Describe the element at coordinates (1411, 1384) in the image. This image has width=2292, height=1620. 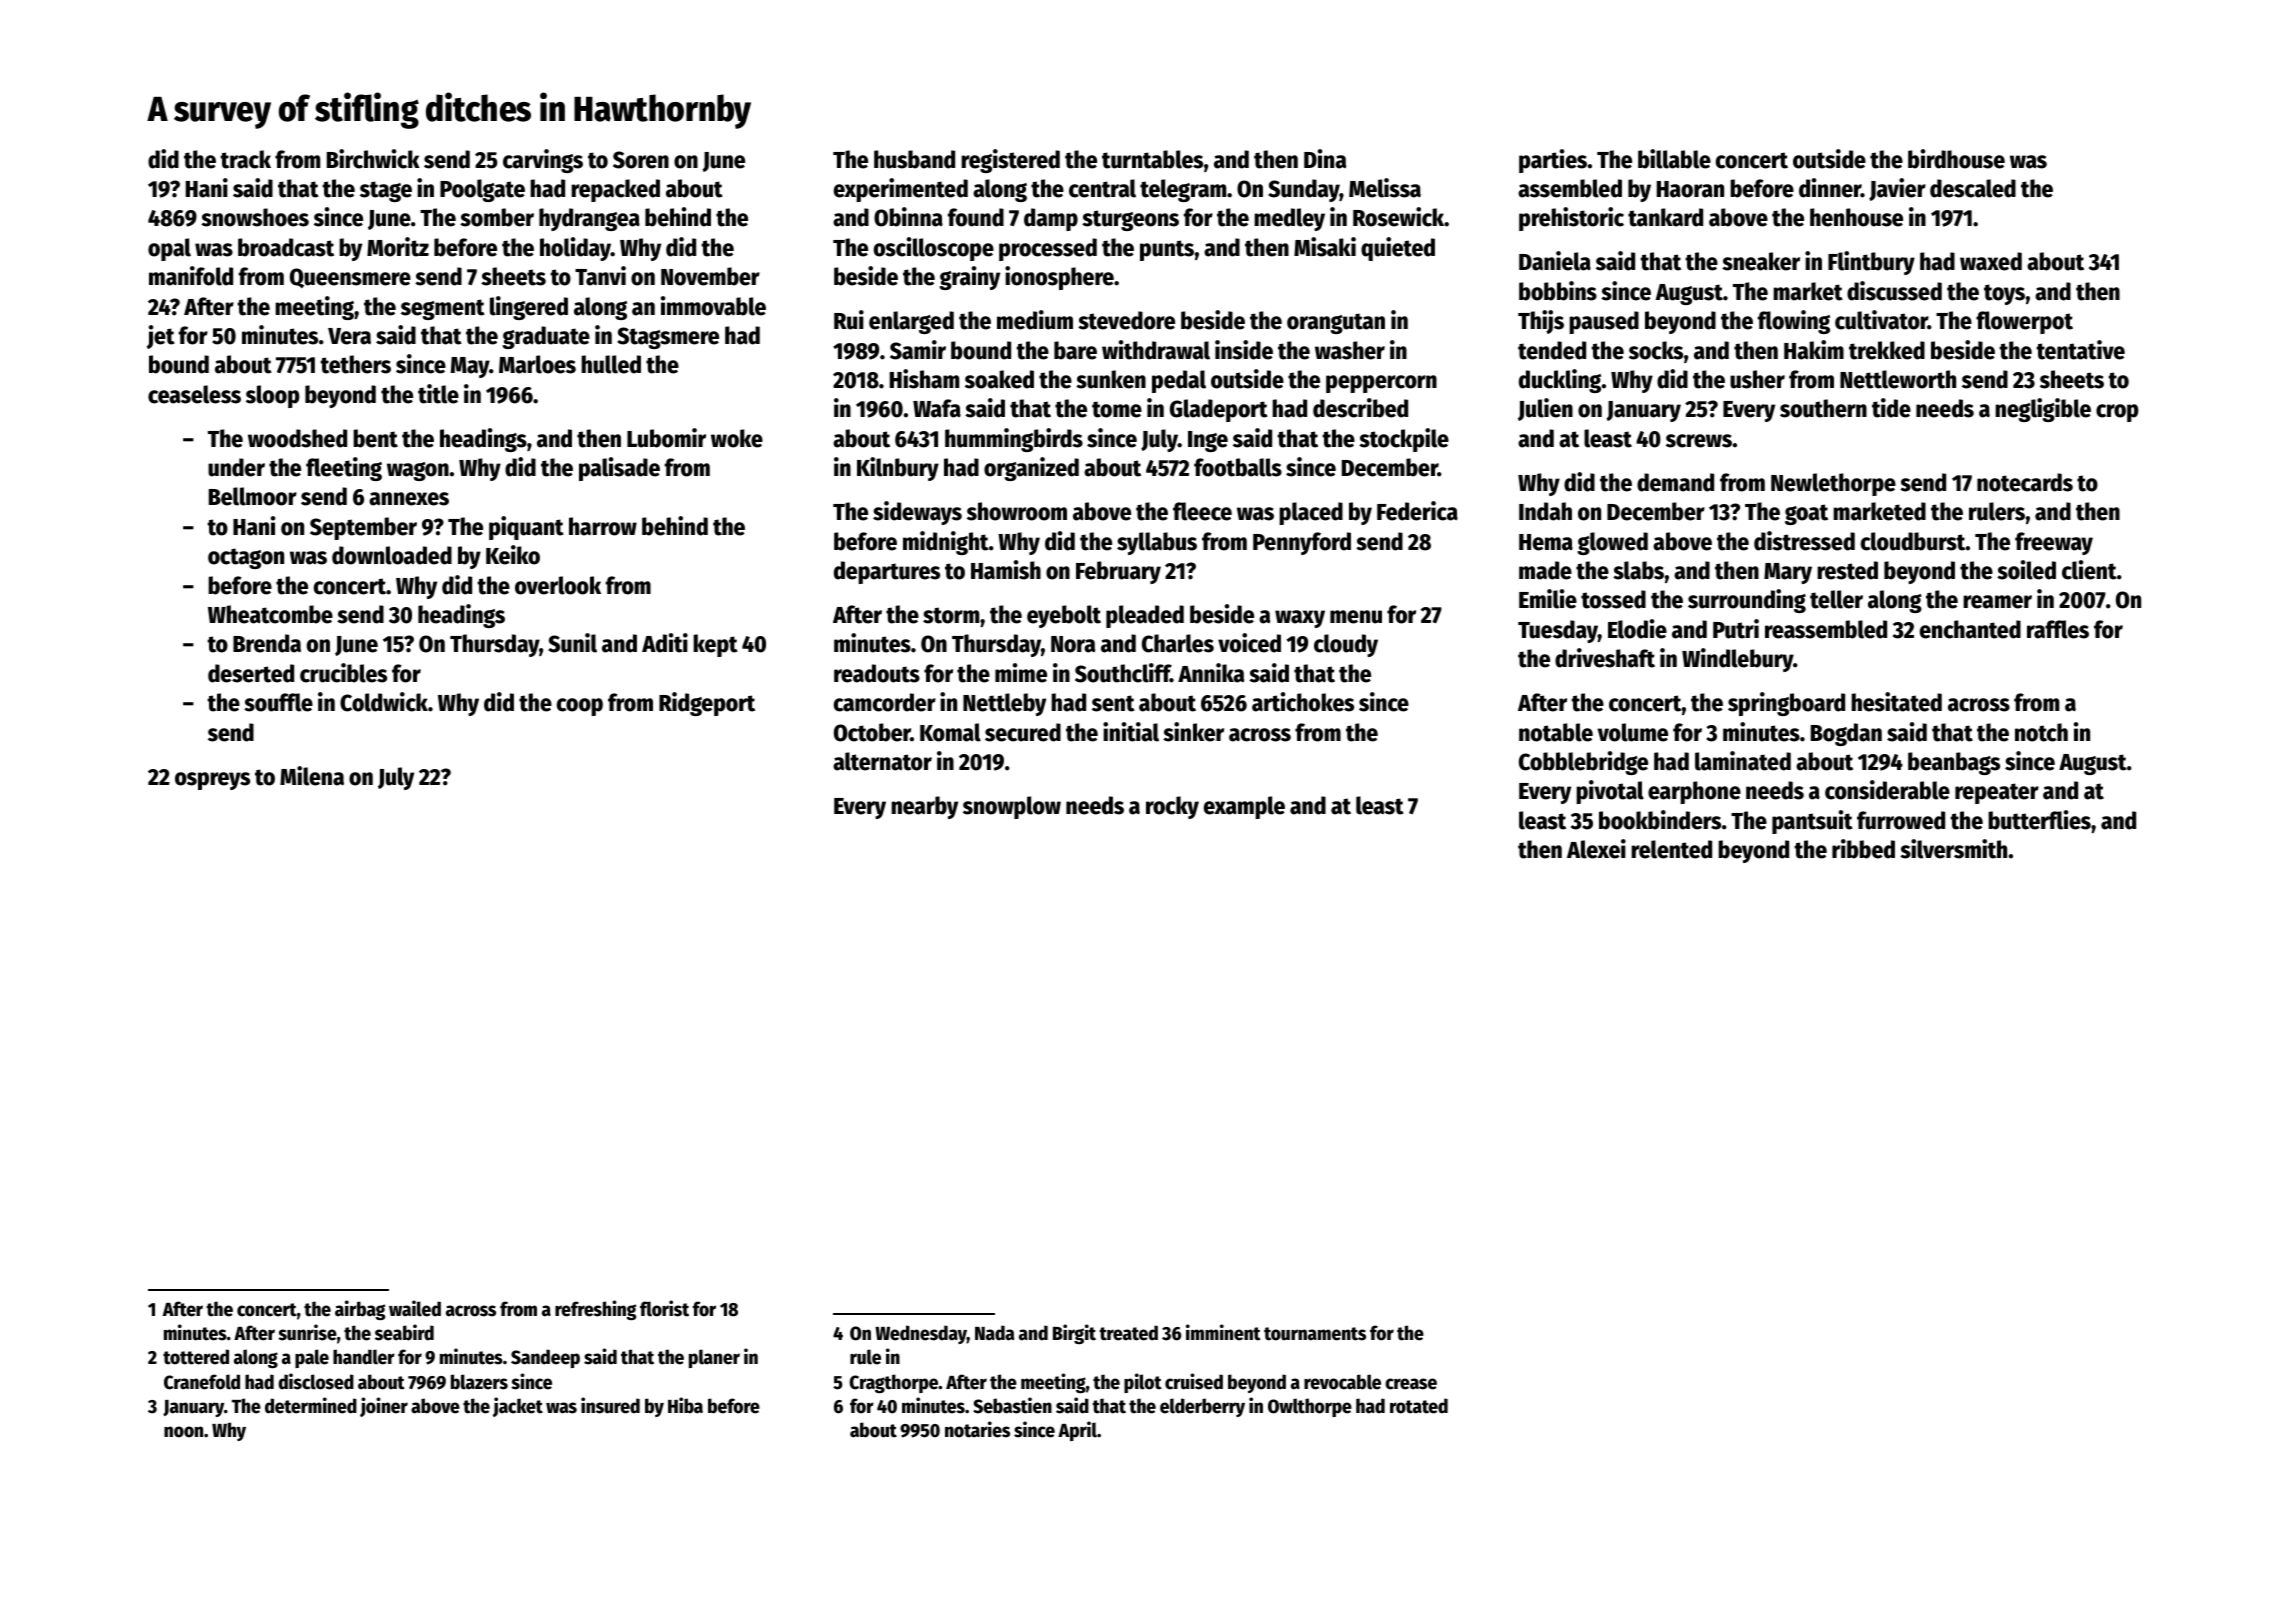
I see `crease` at that location.
